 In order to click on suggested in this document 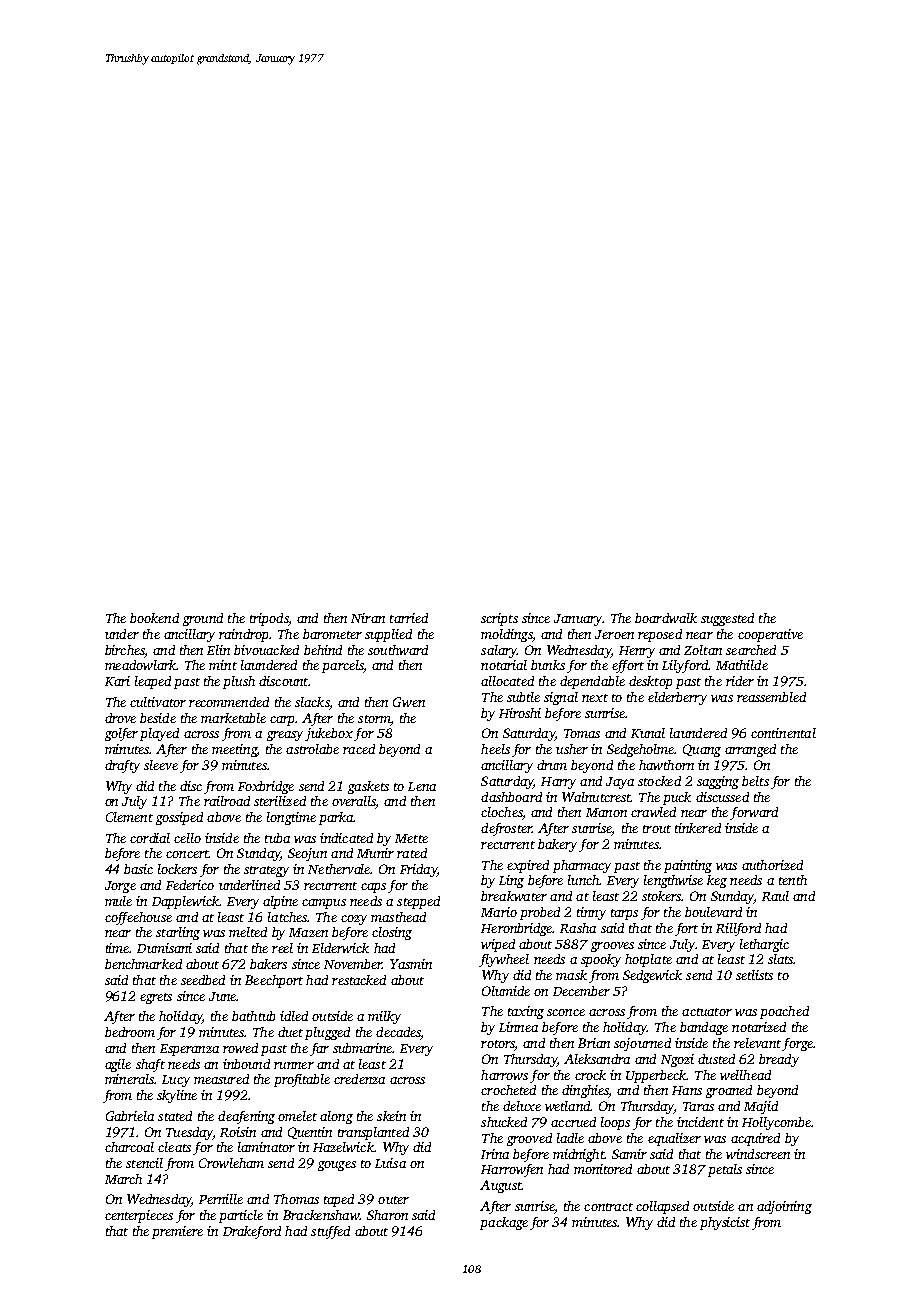, I will do `click(727, 619)`.
